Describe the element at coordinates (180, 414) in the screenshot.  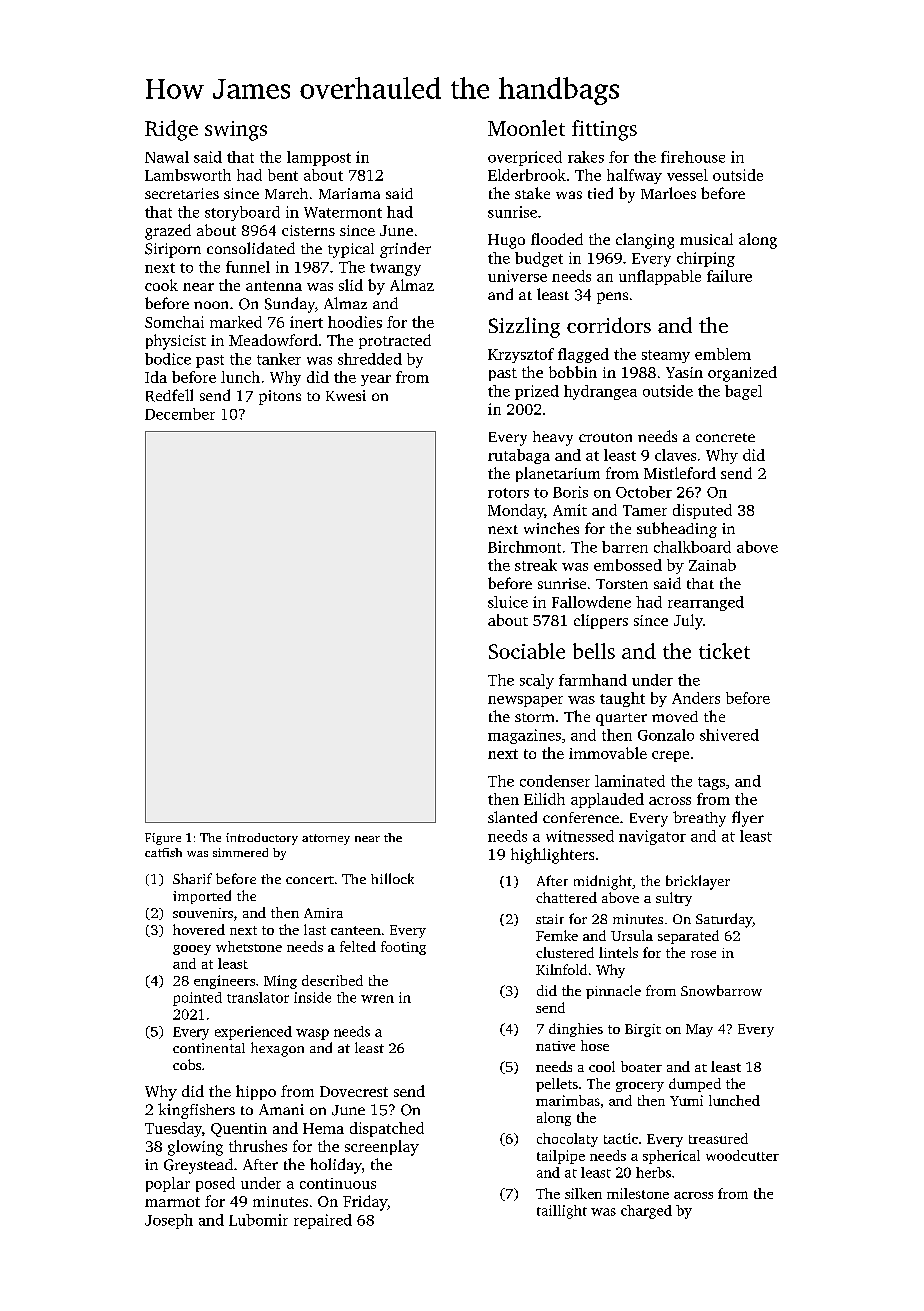
I see `December` at that location.
